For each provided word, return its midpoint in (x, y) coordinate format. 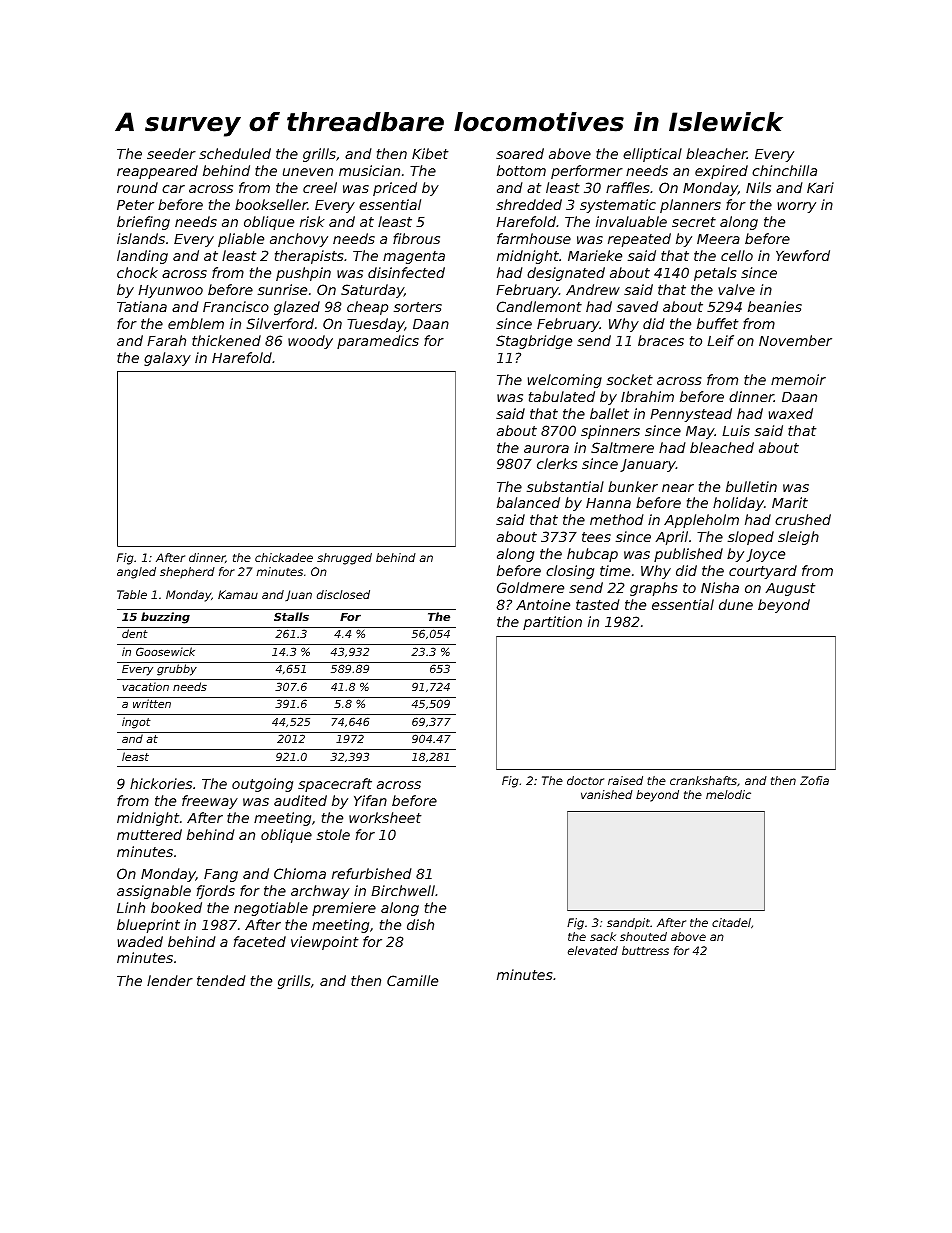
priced (395, 189)
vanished (607, 794)
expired (721, 172)
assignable (154, 892)
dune (736, 604)
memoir (798, 379)
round (137, 187)
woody (310, 342)
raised (625, 780)
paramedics (378, 342)
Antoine (543, 604)
